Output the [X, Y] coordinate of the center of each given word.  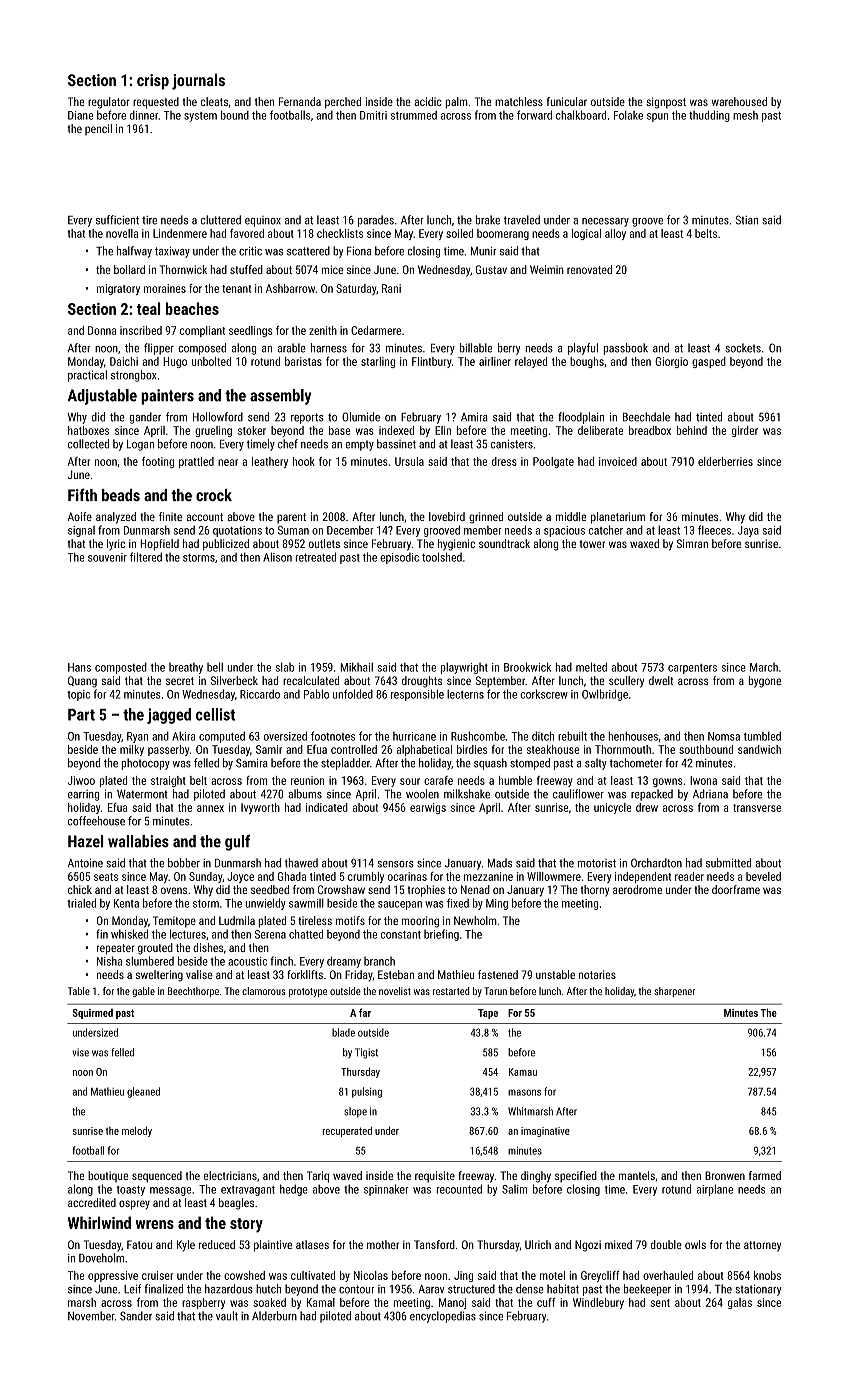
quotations [237, 531]
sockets [743, 348]
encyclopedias [443, 1317]
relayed [531, 362]
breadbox [650, 430]
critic [250, 251]
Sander [136, 1316]
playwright [464, 668]
